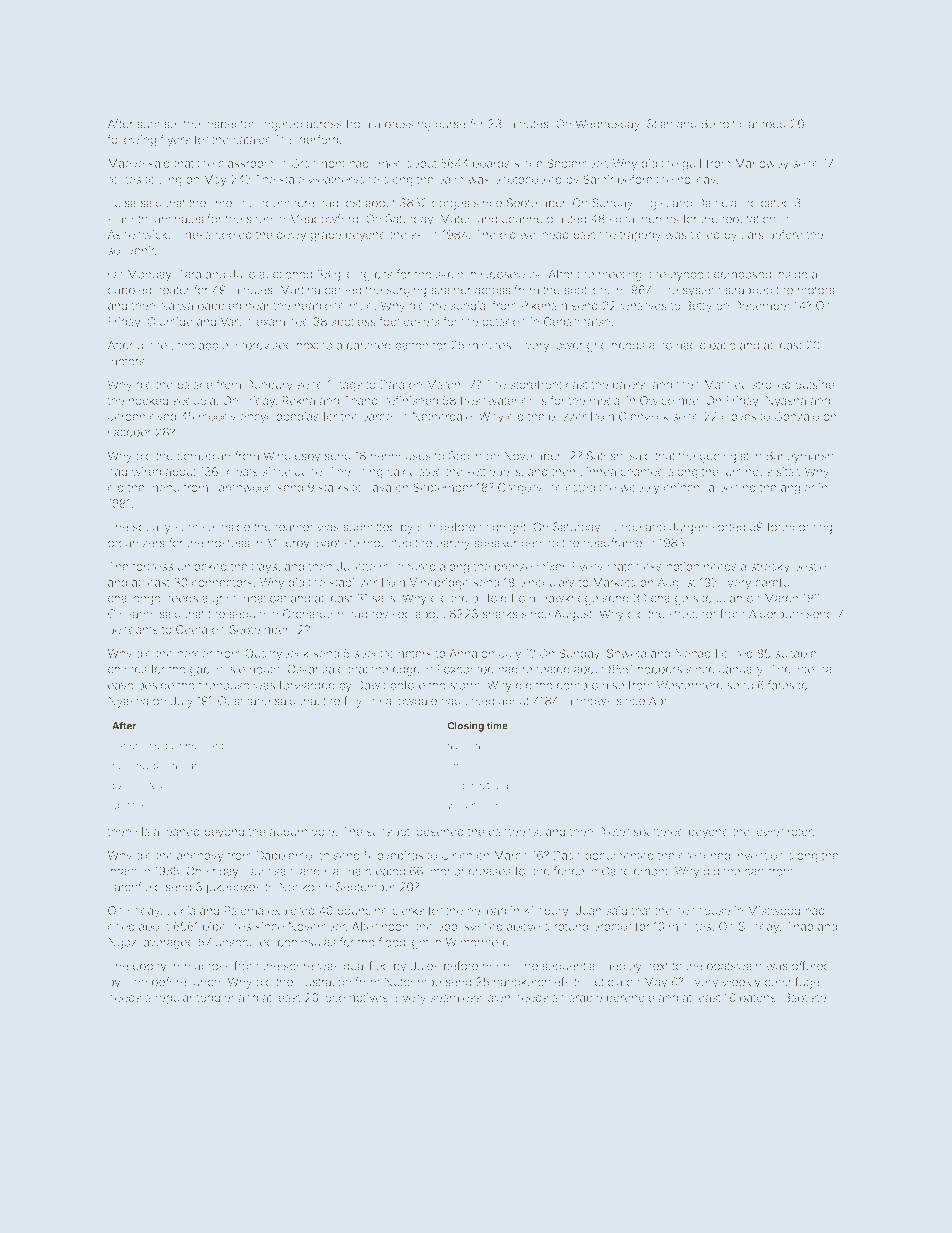  Describe the element at coordinates (418, 234) in the page. I see `ski` at that location.
